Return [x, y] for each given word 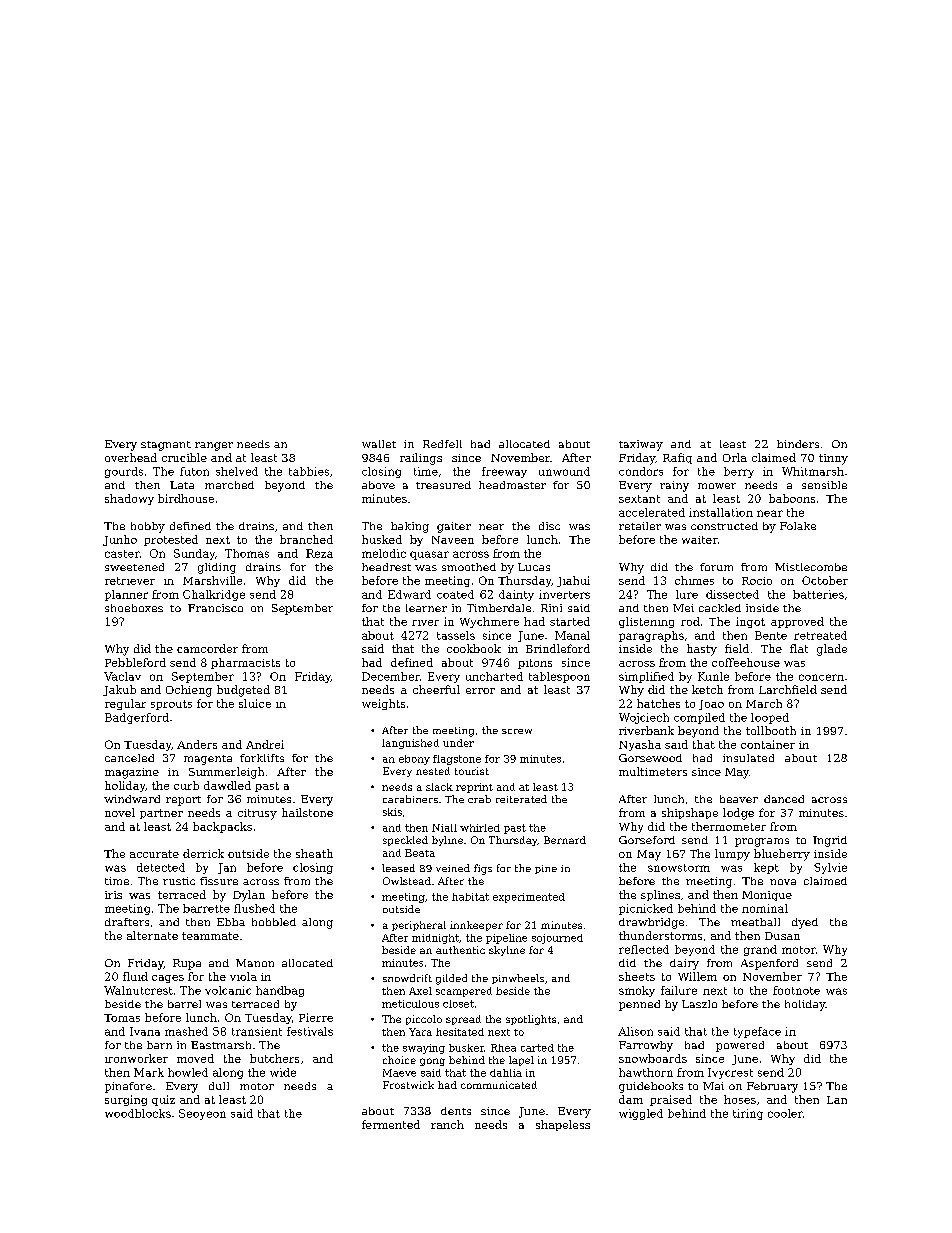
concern [821, 677]
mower [717, 486]
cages [168, 979]
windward [132, 799]
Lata [182, 485]
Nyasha [640, 745]
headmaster [512, 485]
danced [784, 799]
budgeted [243, 691]
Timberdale [499, 608]
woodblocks [138, 1113]
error [480, 691]
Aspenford [769, 964]
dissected [732, 594]
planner [126, 595]
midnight [435, 939]
